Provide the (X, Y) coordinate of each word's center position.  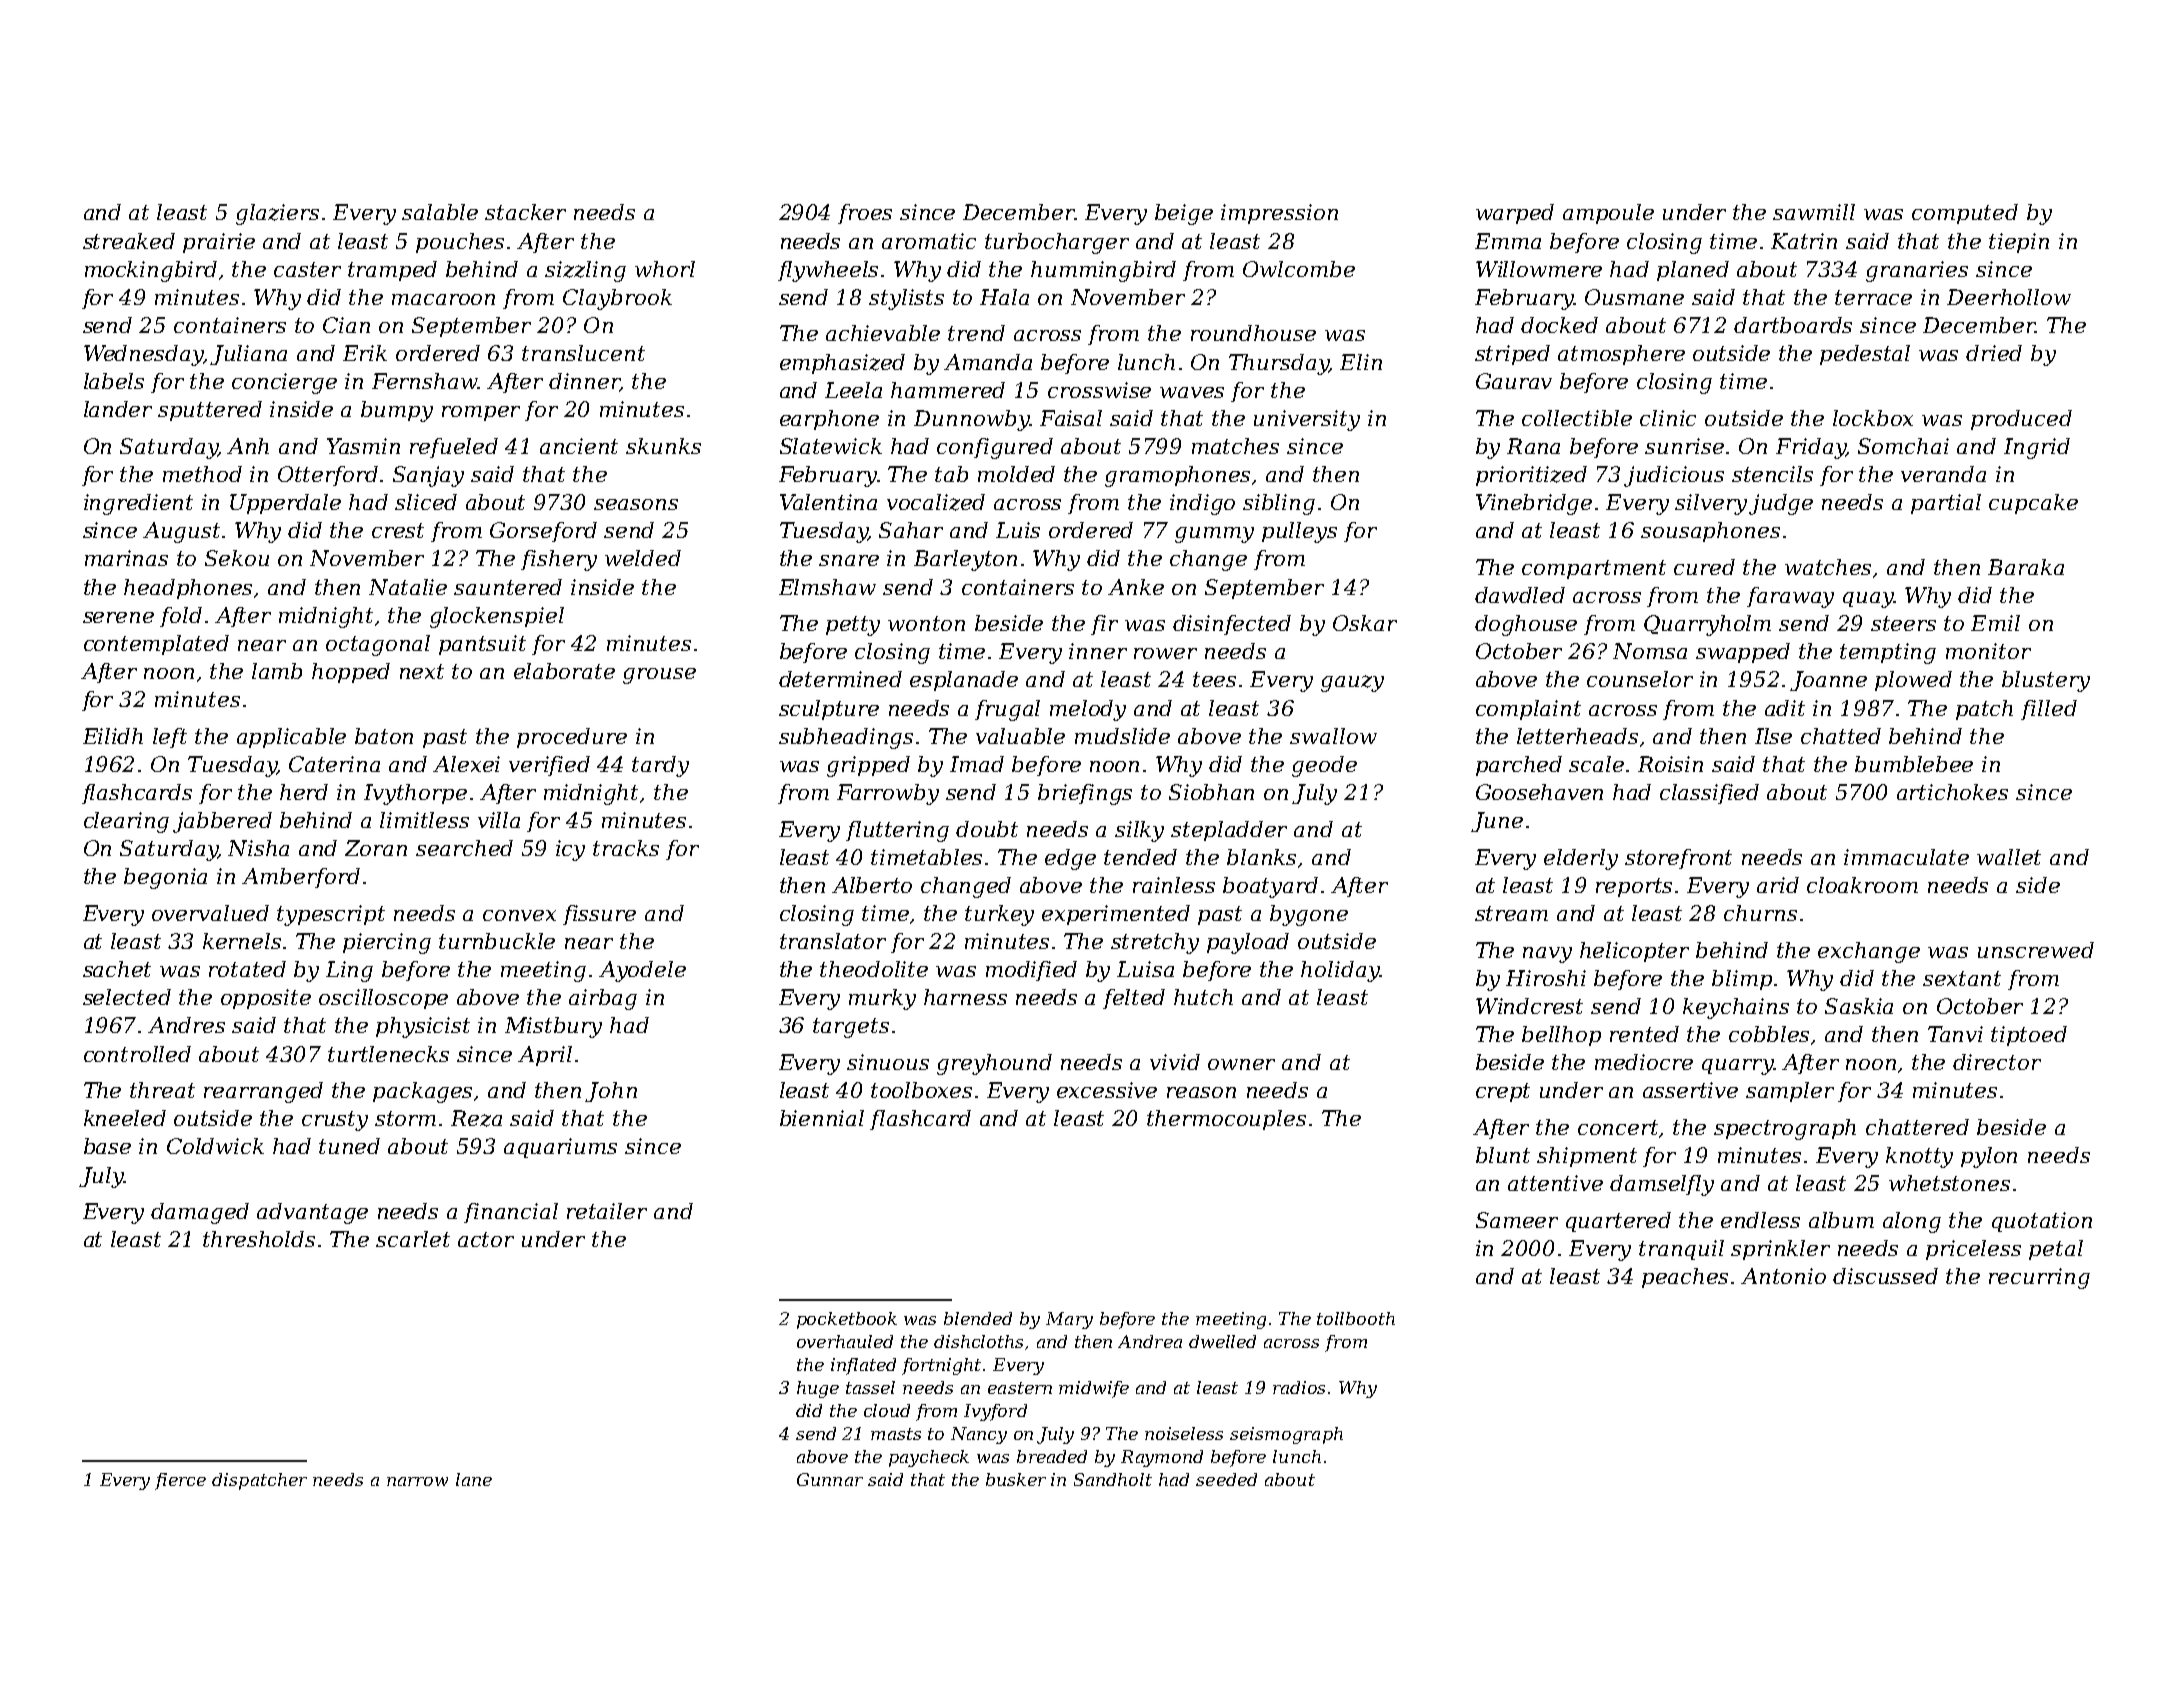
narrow (417, 1481)
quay (1868, 600)
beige (1184, 214)
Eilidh (113, 736)
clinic (1668, 418)
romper (481, 413)
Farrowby (888, 794)
